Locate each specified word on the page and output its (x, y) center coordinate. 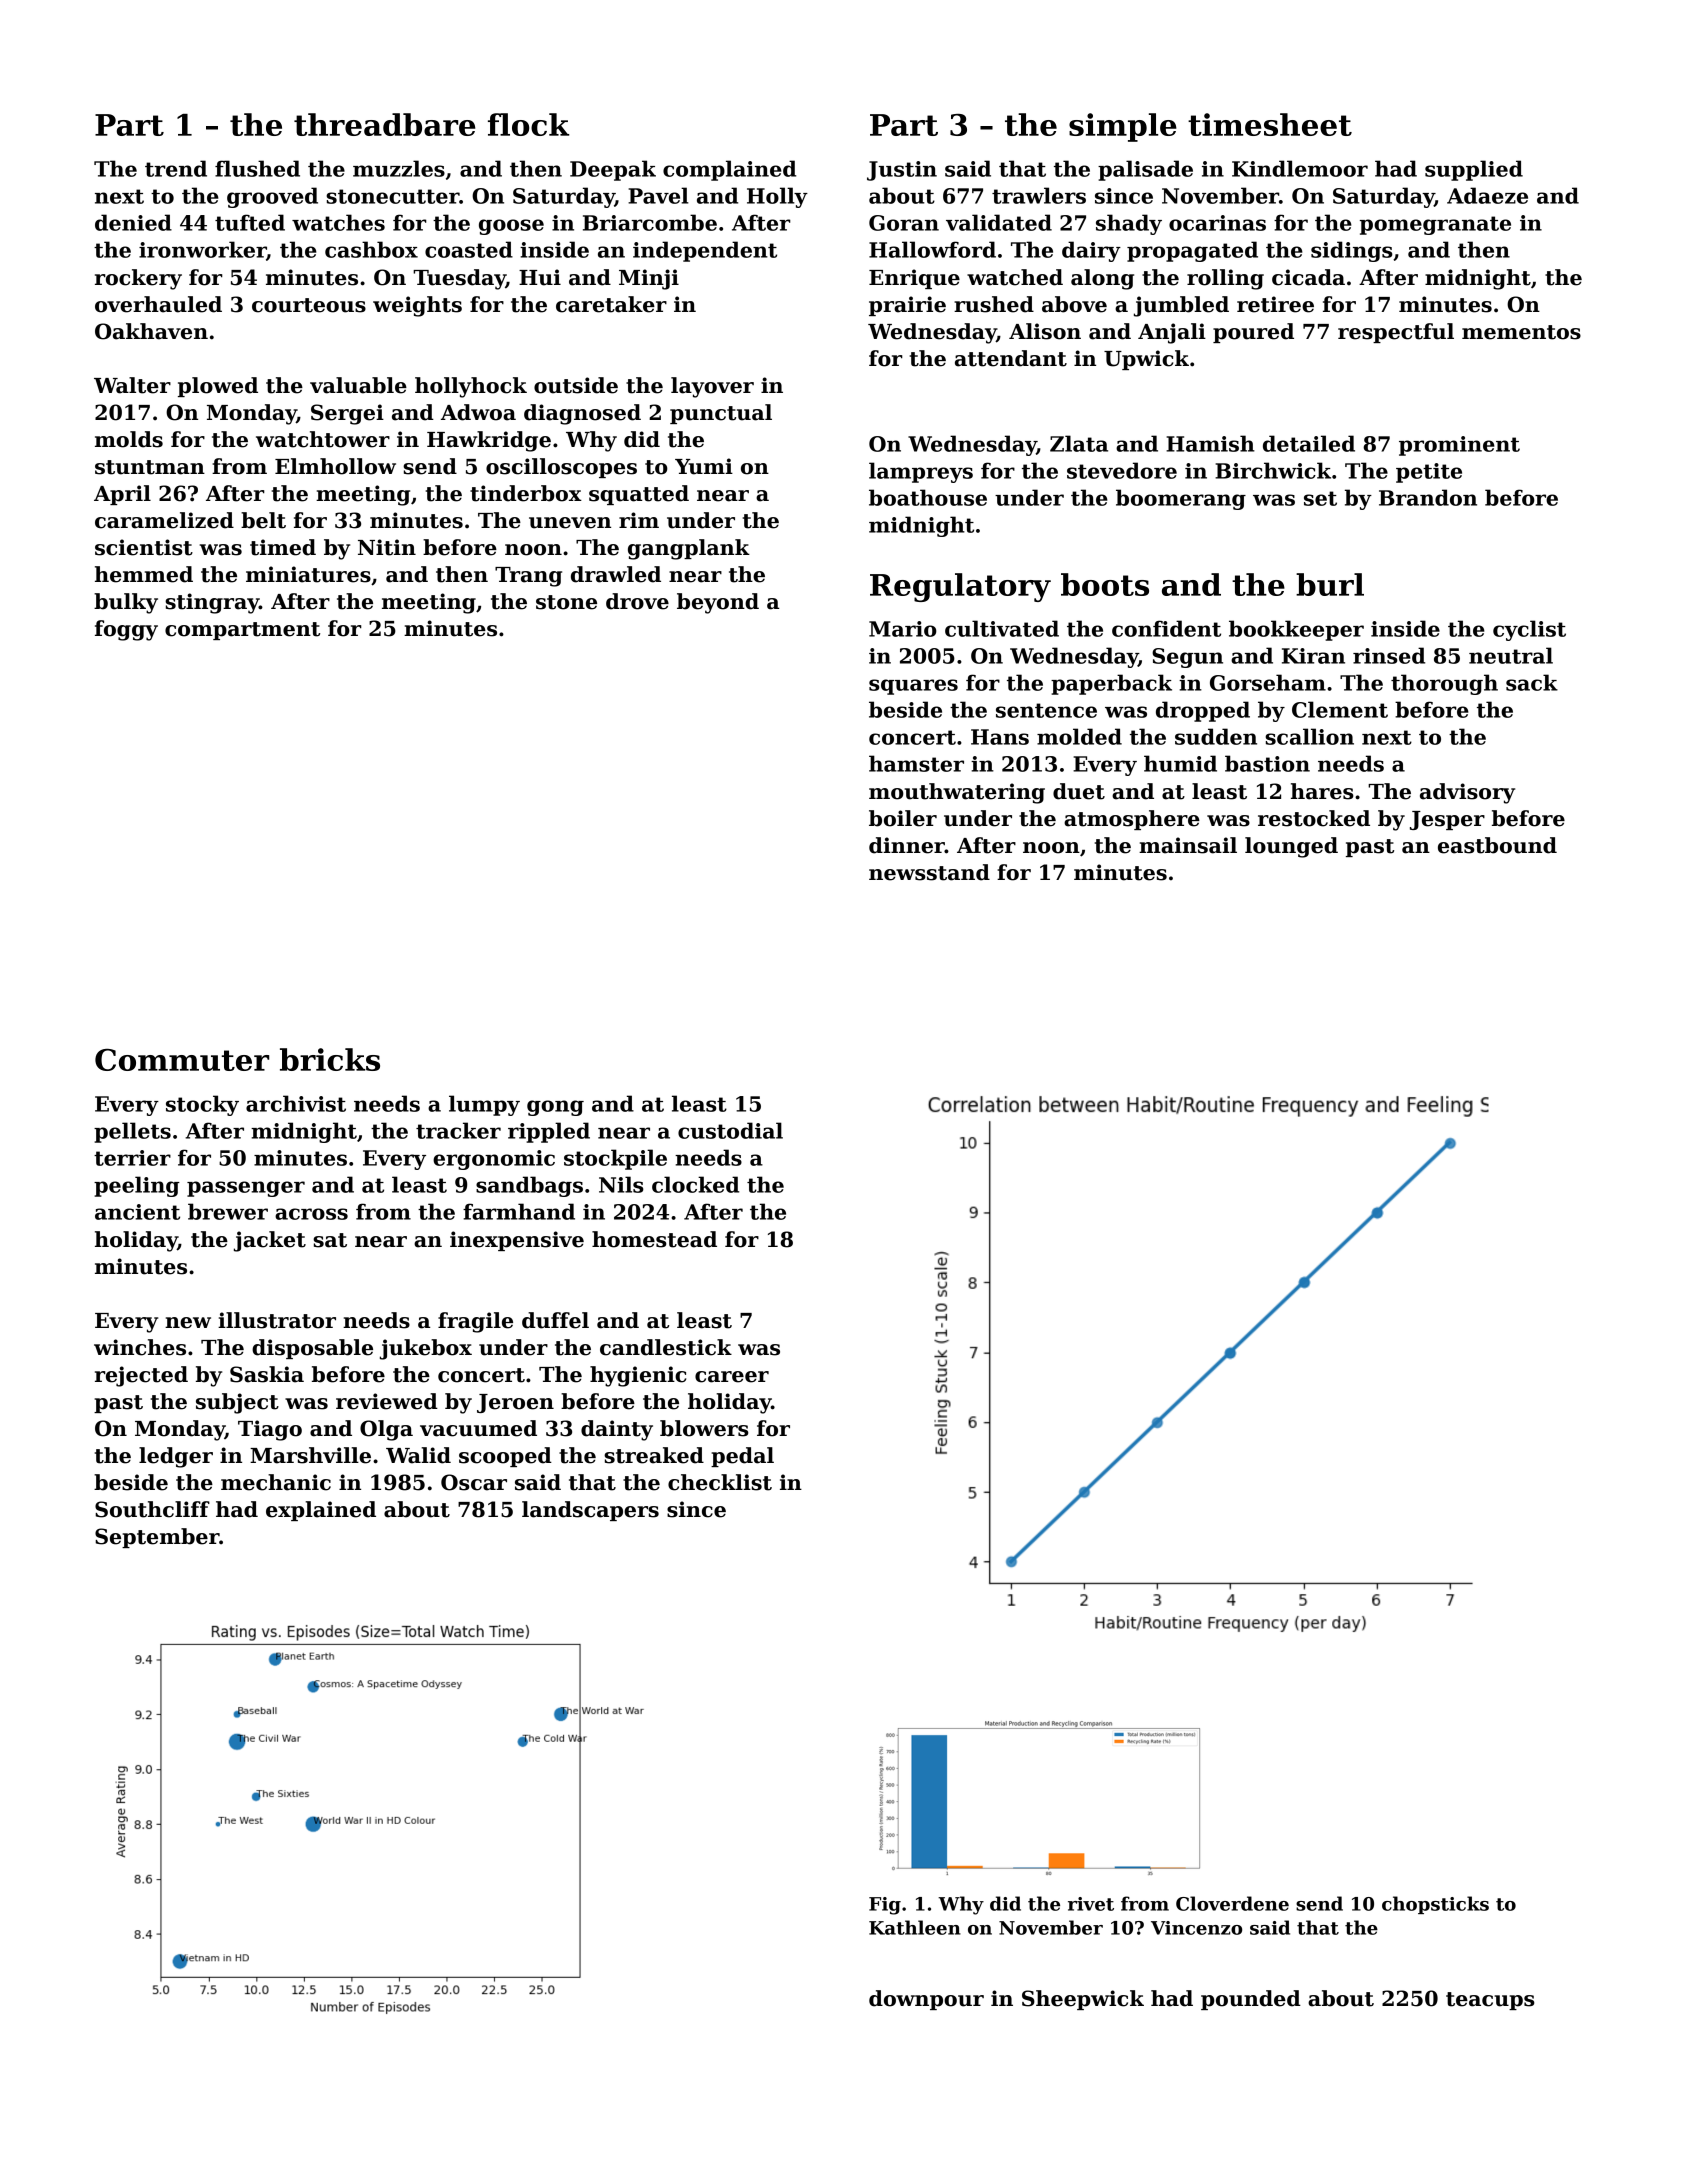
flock (528, 124)
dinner (907, 845)
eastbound (1497, 845)
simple (1123, 127)
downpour (926, 2000)
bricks (330, 1059)
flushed (257, 168)
